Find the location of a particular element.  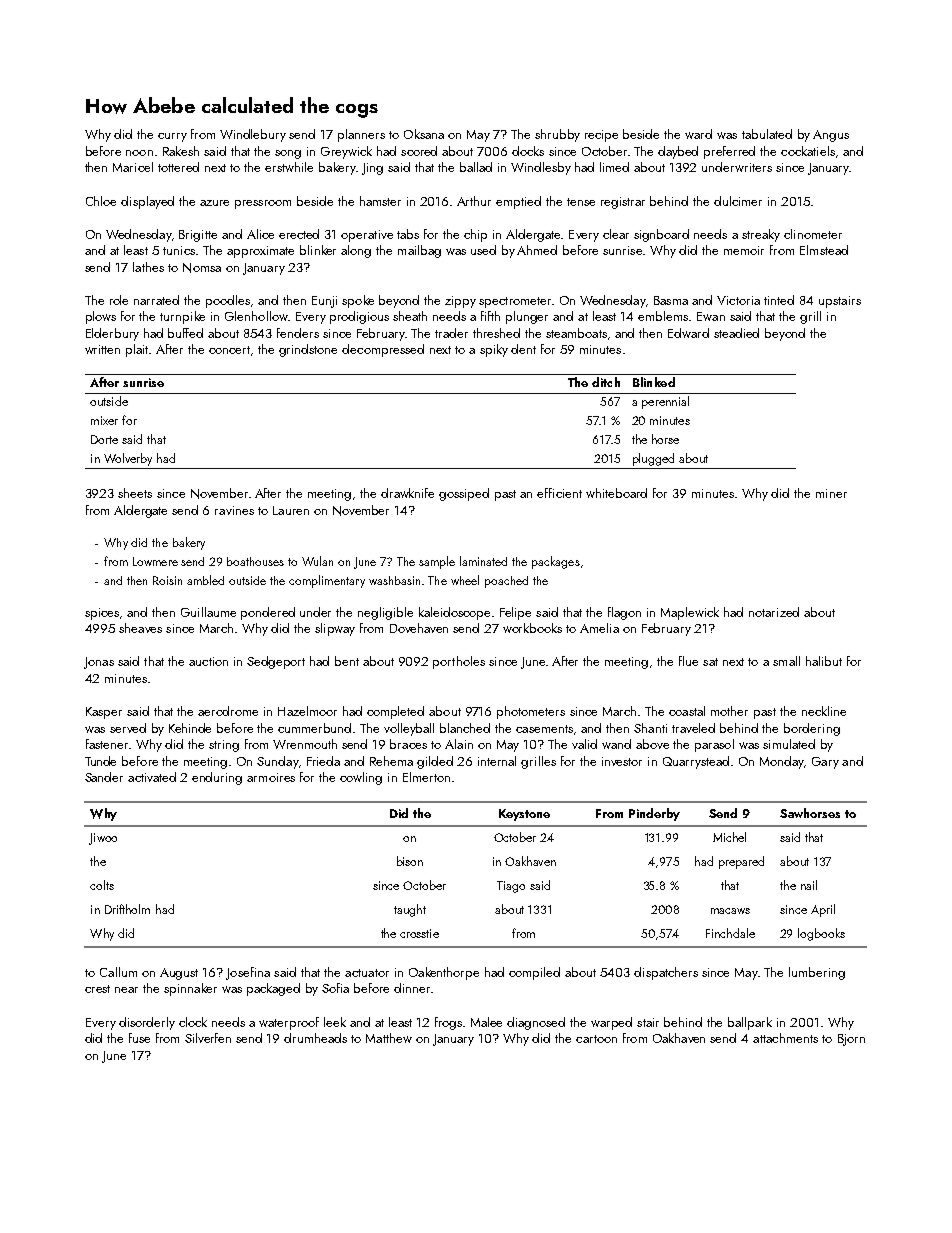

clinometer is located at coordinates (813, 234).
